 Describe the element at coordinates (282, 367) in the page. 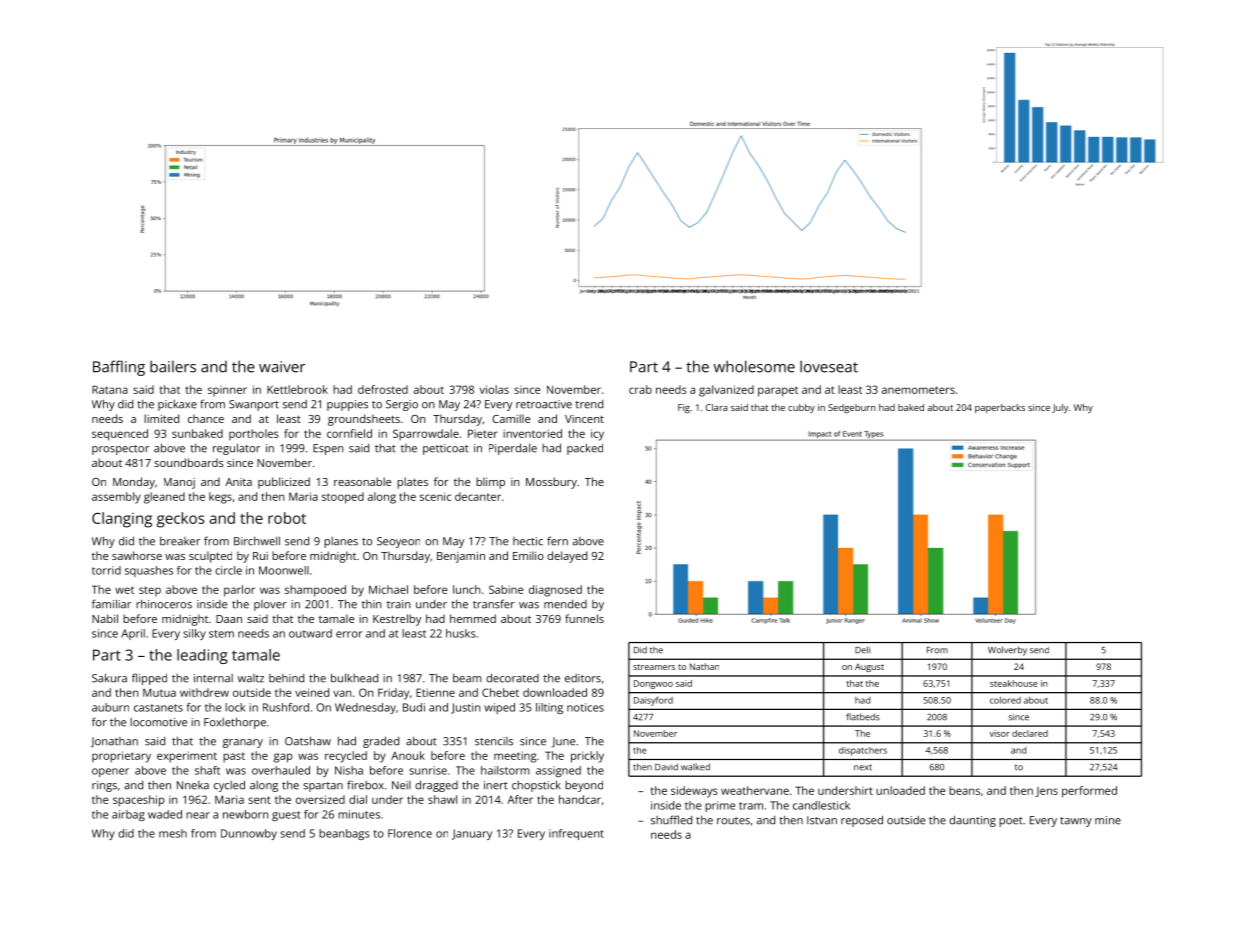

I see `waiver` at that location.
